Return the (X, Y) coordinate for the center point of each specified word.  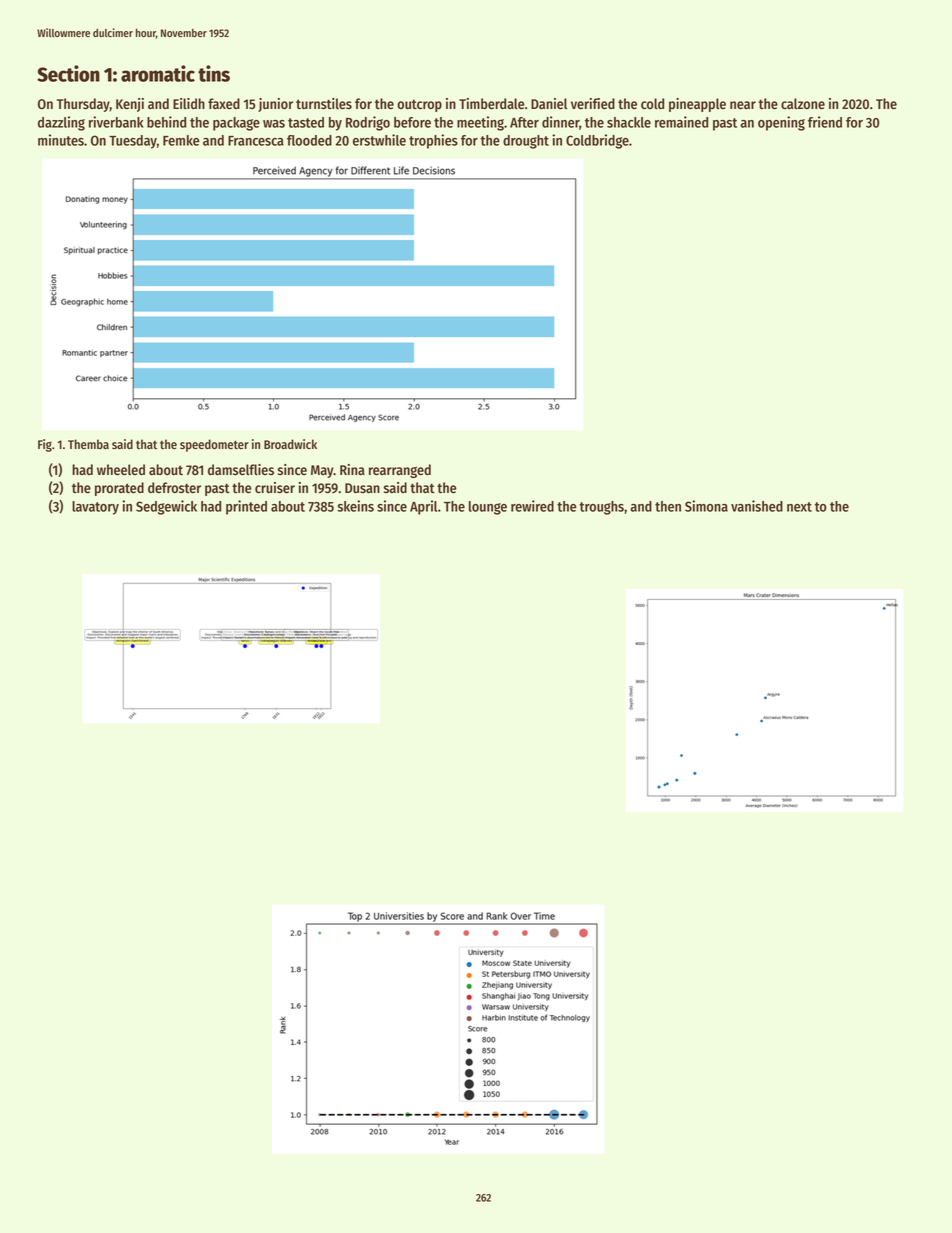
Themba (88, 444)
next (799, 507)
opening (781, 123)
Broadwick (290, 444)
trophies (433, 141)
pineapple (697, 105)
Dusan (362, 488)
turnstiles (324, 104)
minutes (61, 140)
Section (68, 73)
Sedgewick (166, 507)
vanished (757, 506)
